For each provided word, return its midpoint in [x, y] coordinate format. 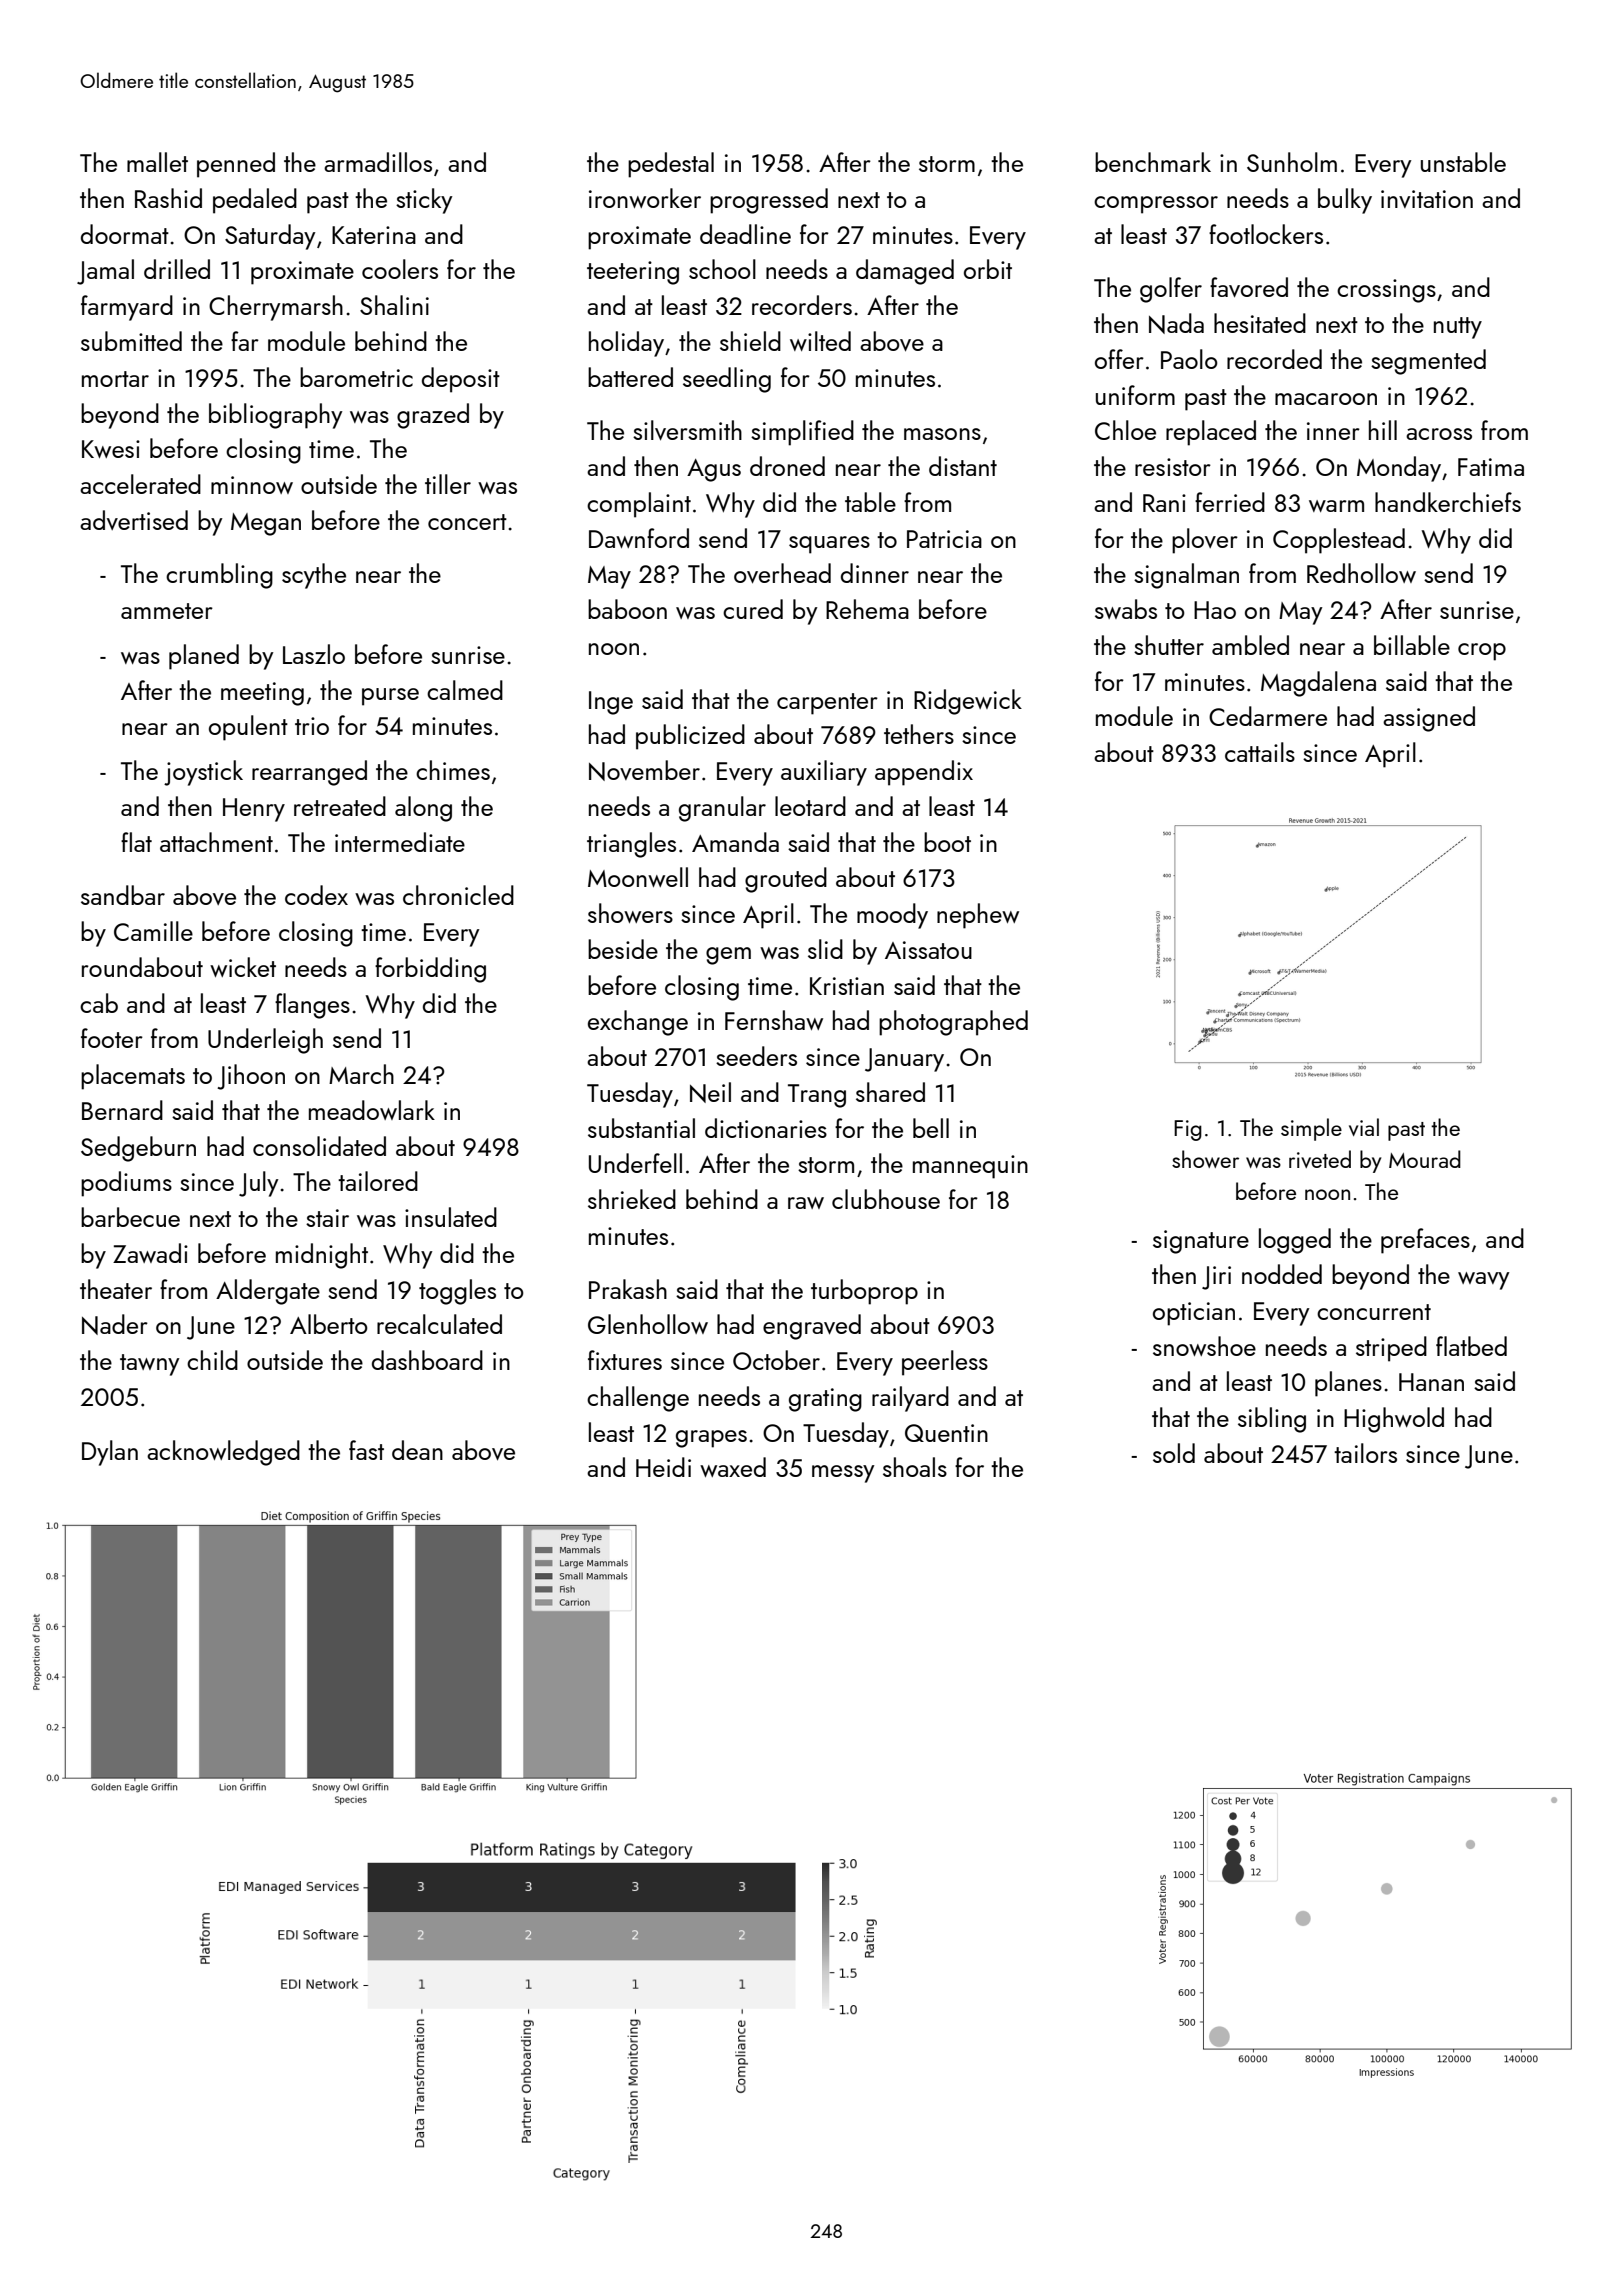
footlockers [1266, 234]
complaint [639, 505]
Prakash [628, 1289]
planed [204, 657]
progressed [769, 201]
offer [1119, 359]
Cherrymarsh [276, 308]
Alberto [329, 1324]
